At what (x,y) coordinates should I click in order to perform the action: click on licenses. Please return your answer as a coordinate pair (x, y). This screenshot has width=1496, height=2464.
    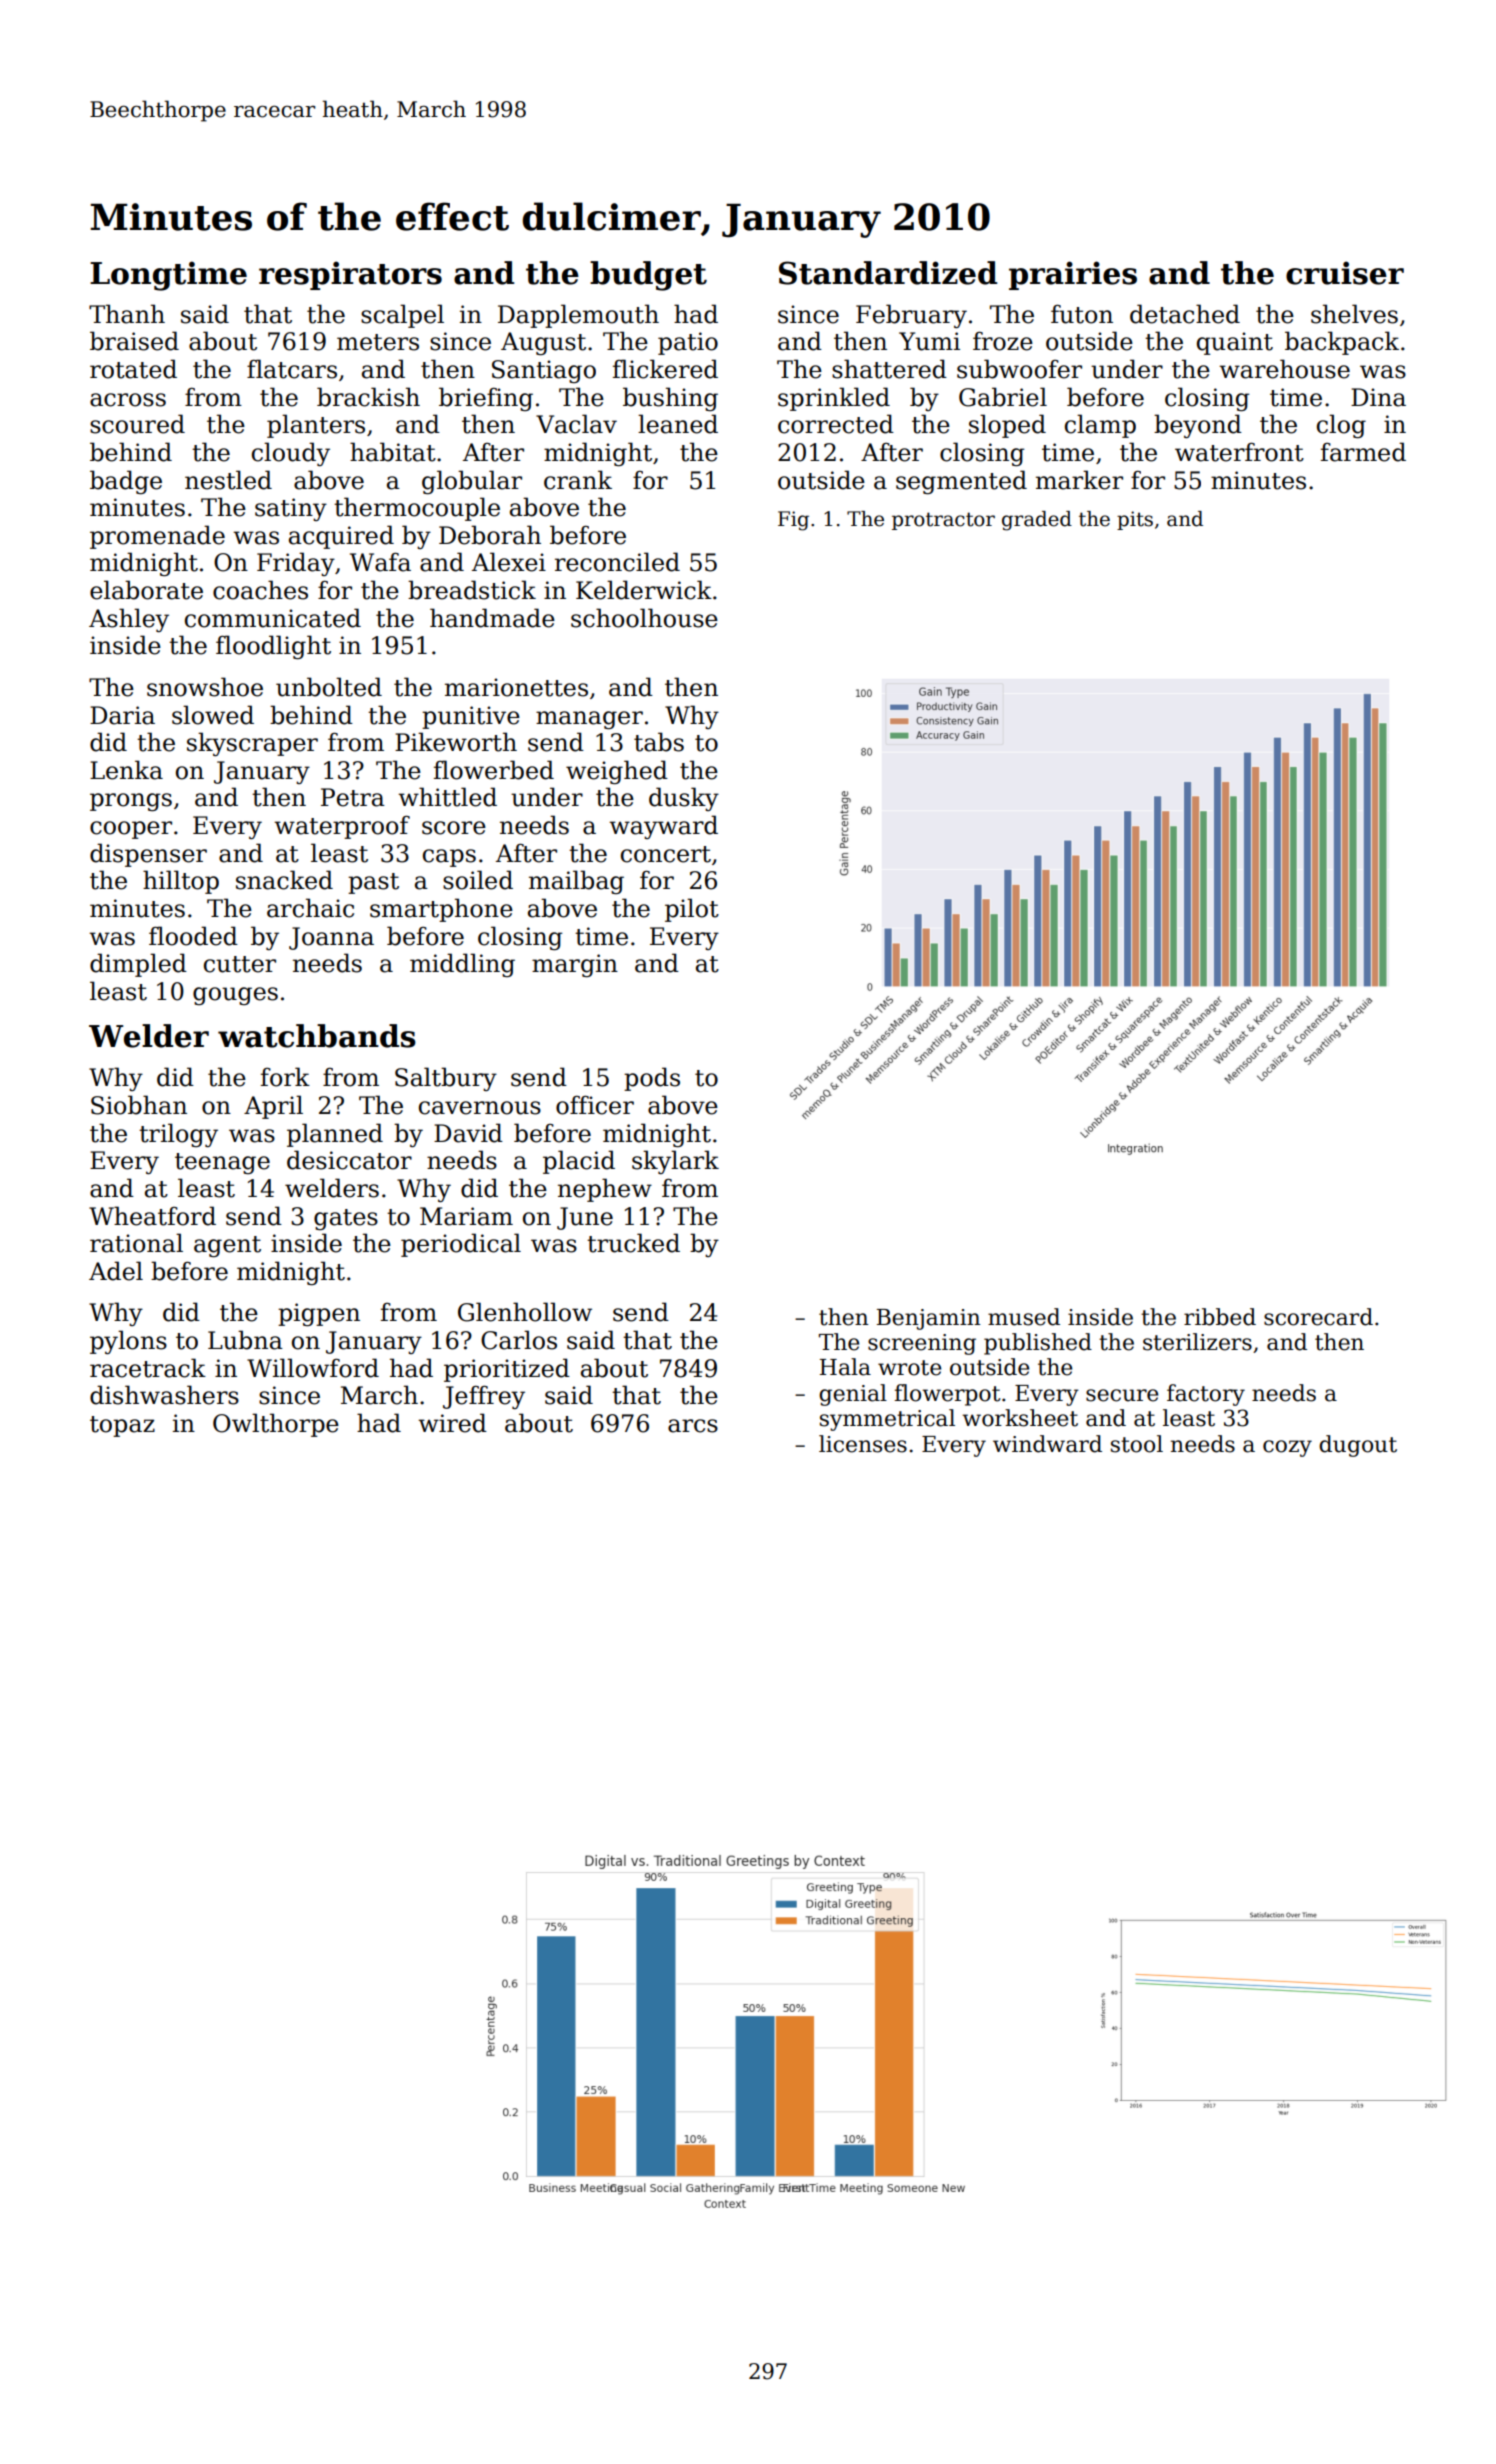
    Looking at the image, I should click on (863, 1444).
